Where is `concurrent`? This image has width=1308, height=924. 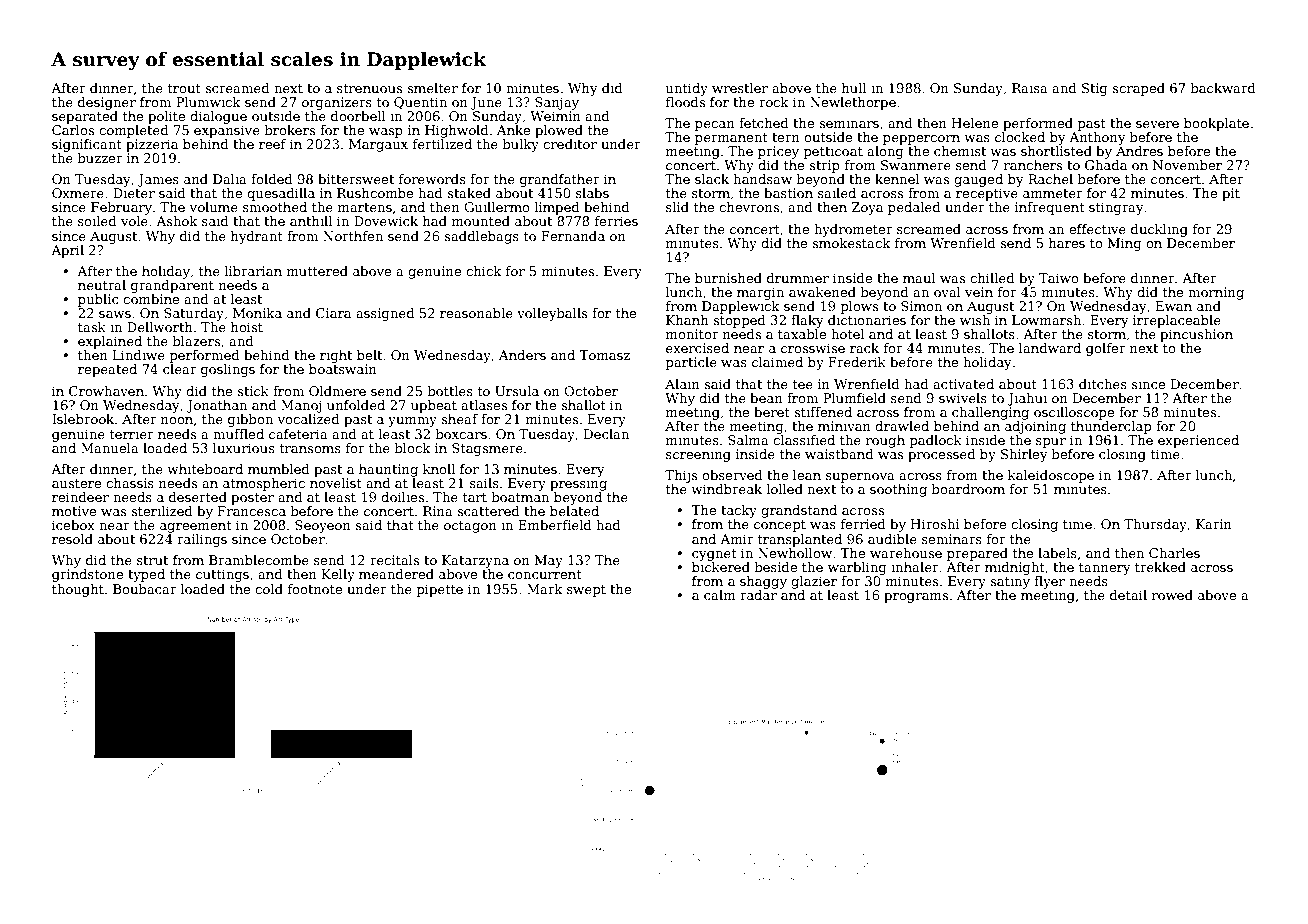 concurrent is located at coordinates (545, 574).
